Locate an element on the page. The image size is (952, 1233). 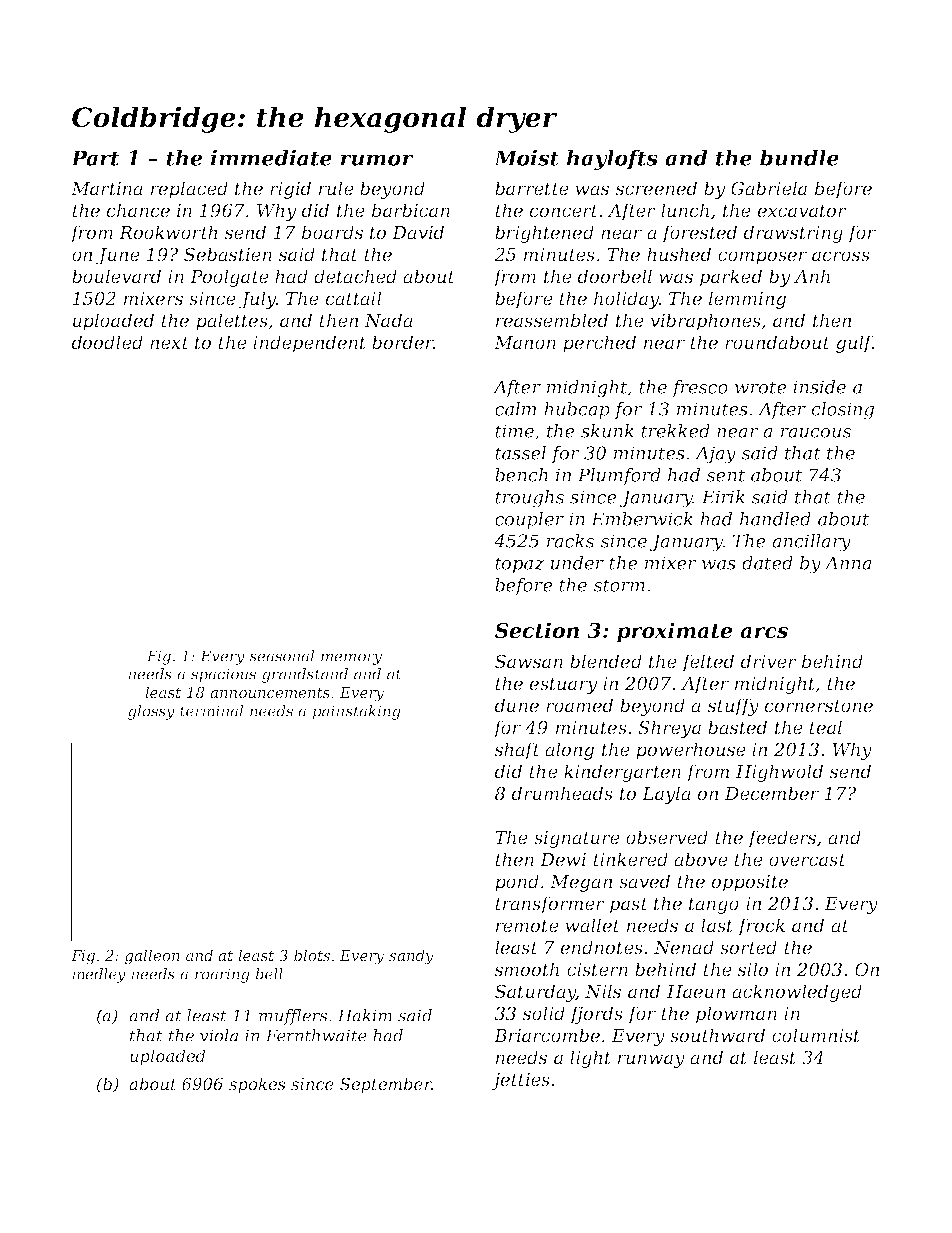
Part is located at coordinates (95, 158).
